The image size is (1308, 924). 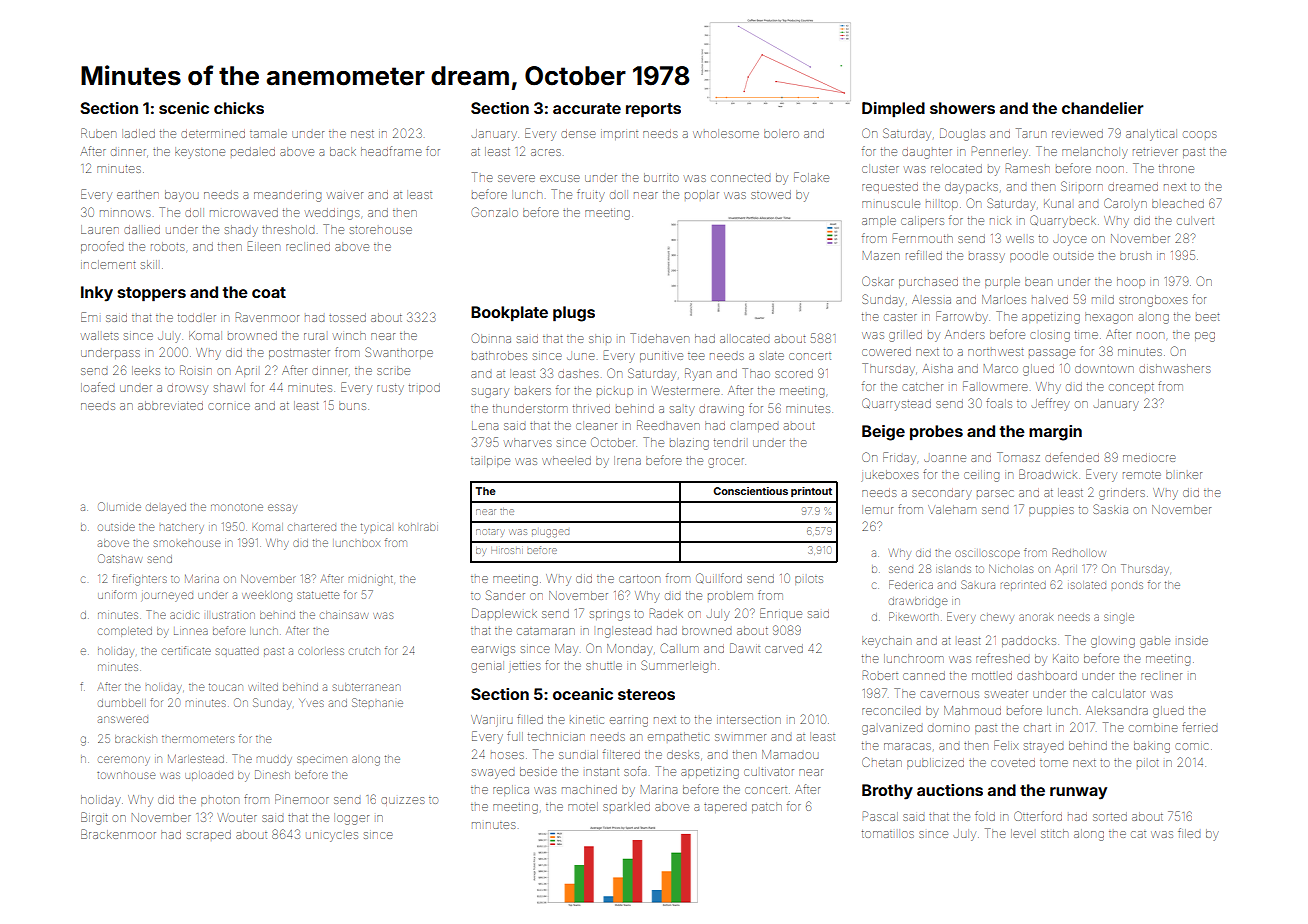 What do you see at coordinates (1119, 618) in the screenshot?
I see `single` at bounding box center [1119, 618].
